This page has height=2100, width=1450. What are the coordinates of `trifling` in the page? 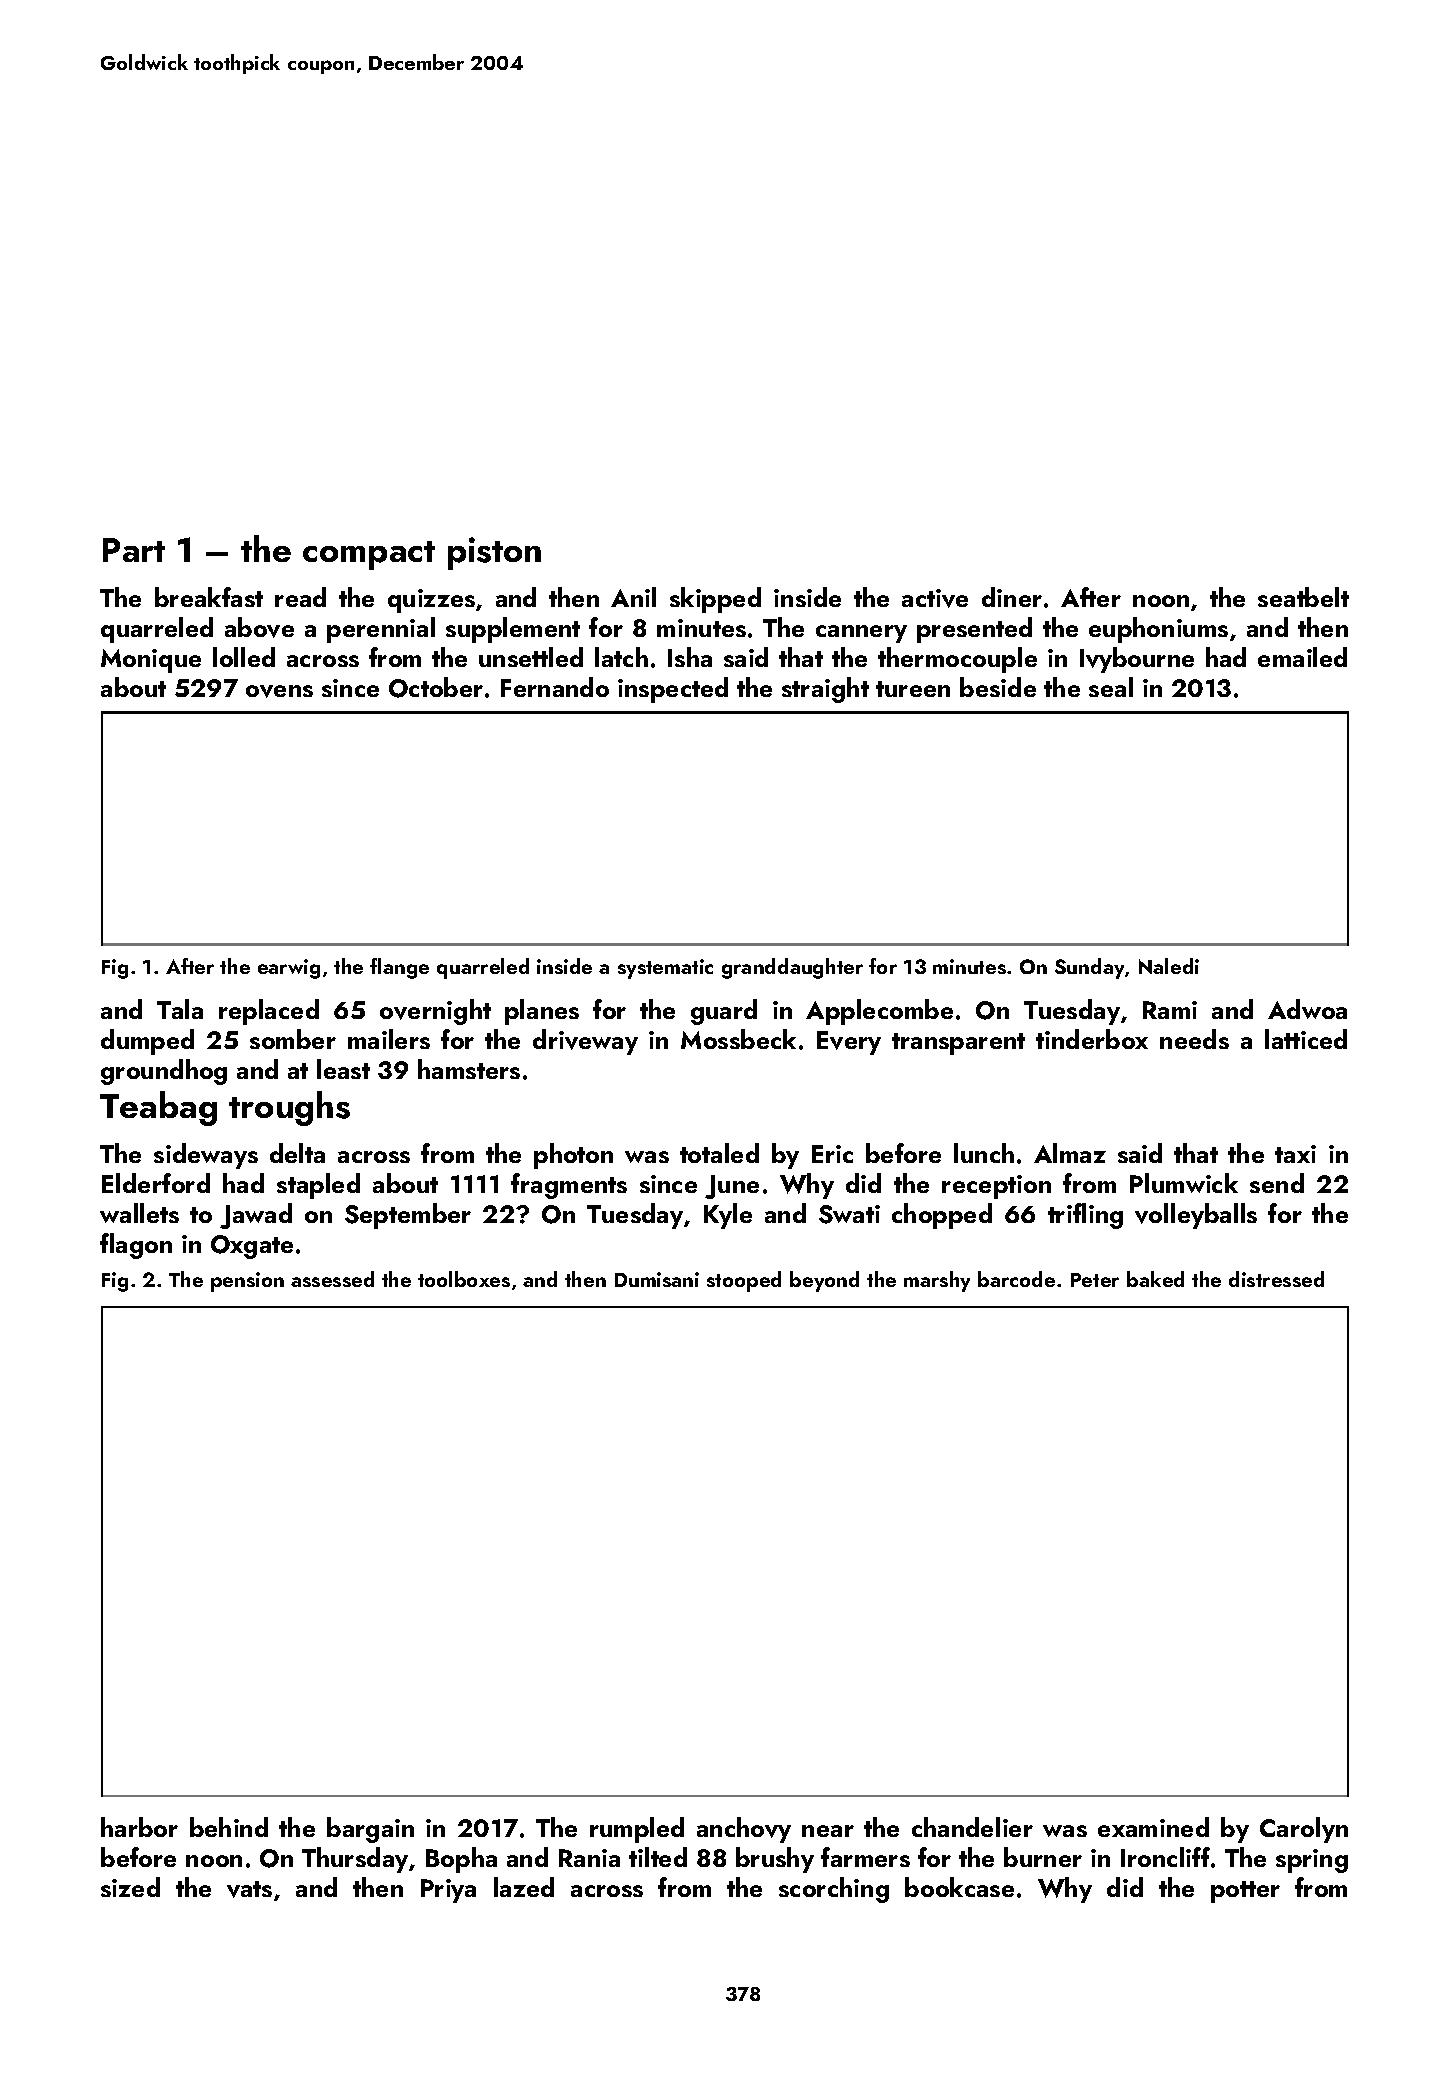 It's located at (1085, 1216).
